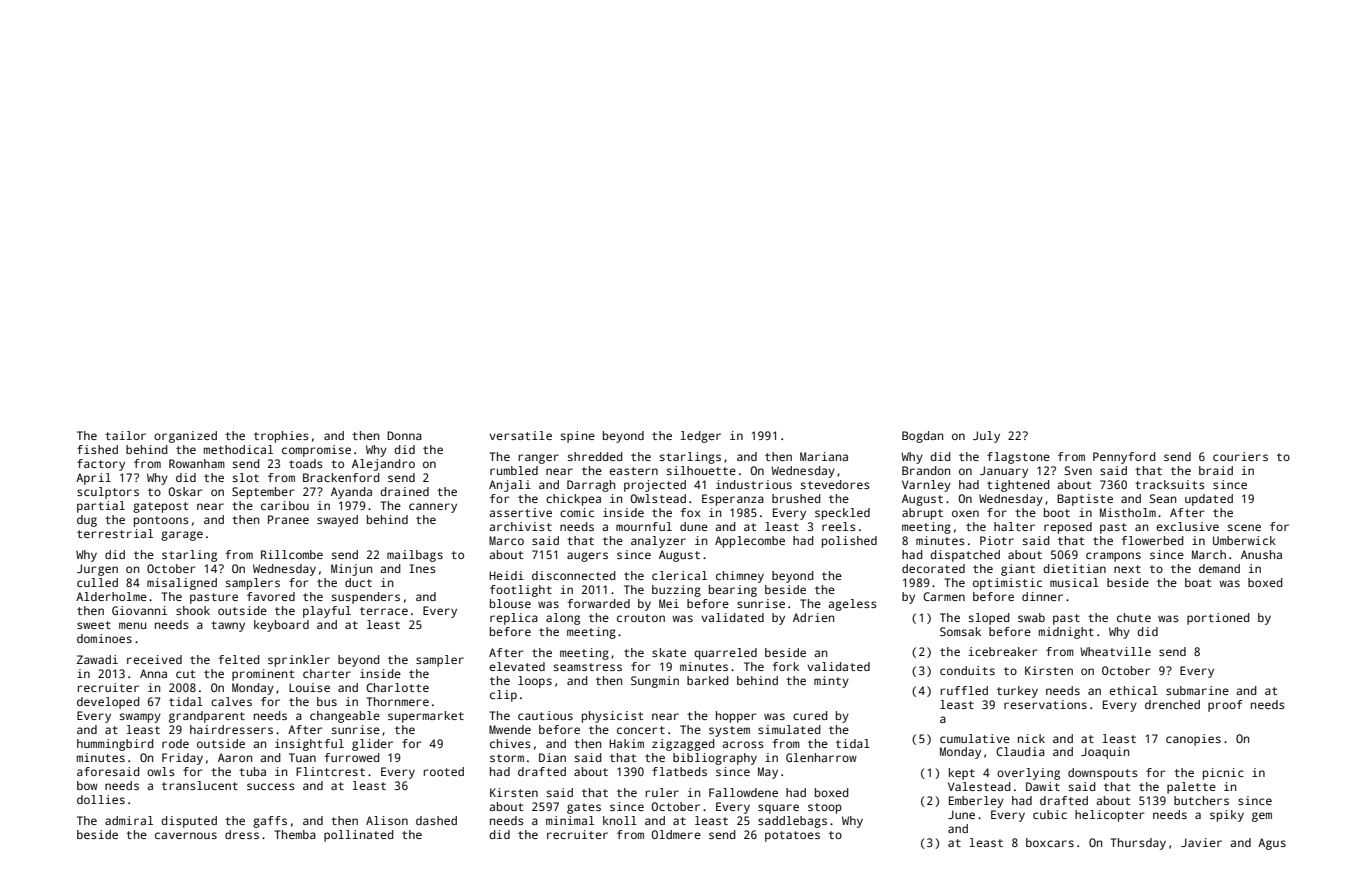 The height and width of the image is (887, 1372). What do you see at coordinates (1209, 500) in the image?
I see `updated` at bounding box center [1209, 500].
